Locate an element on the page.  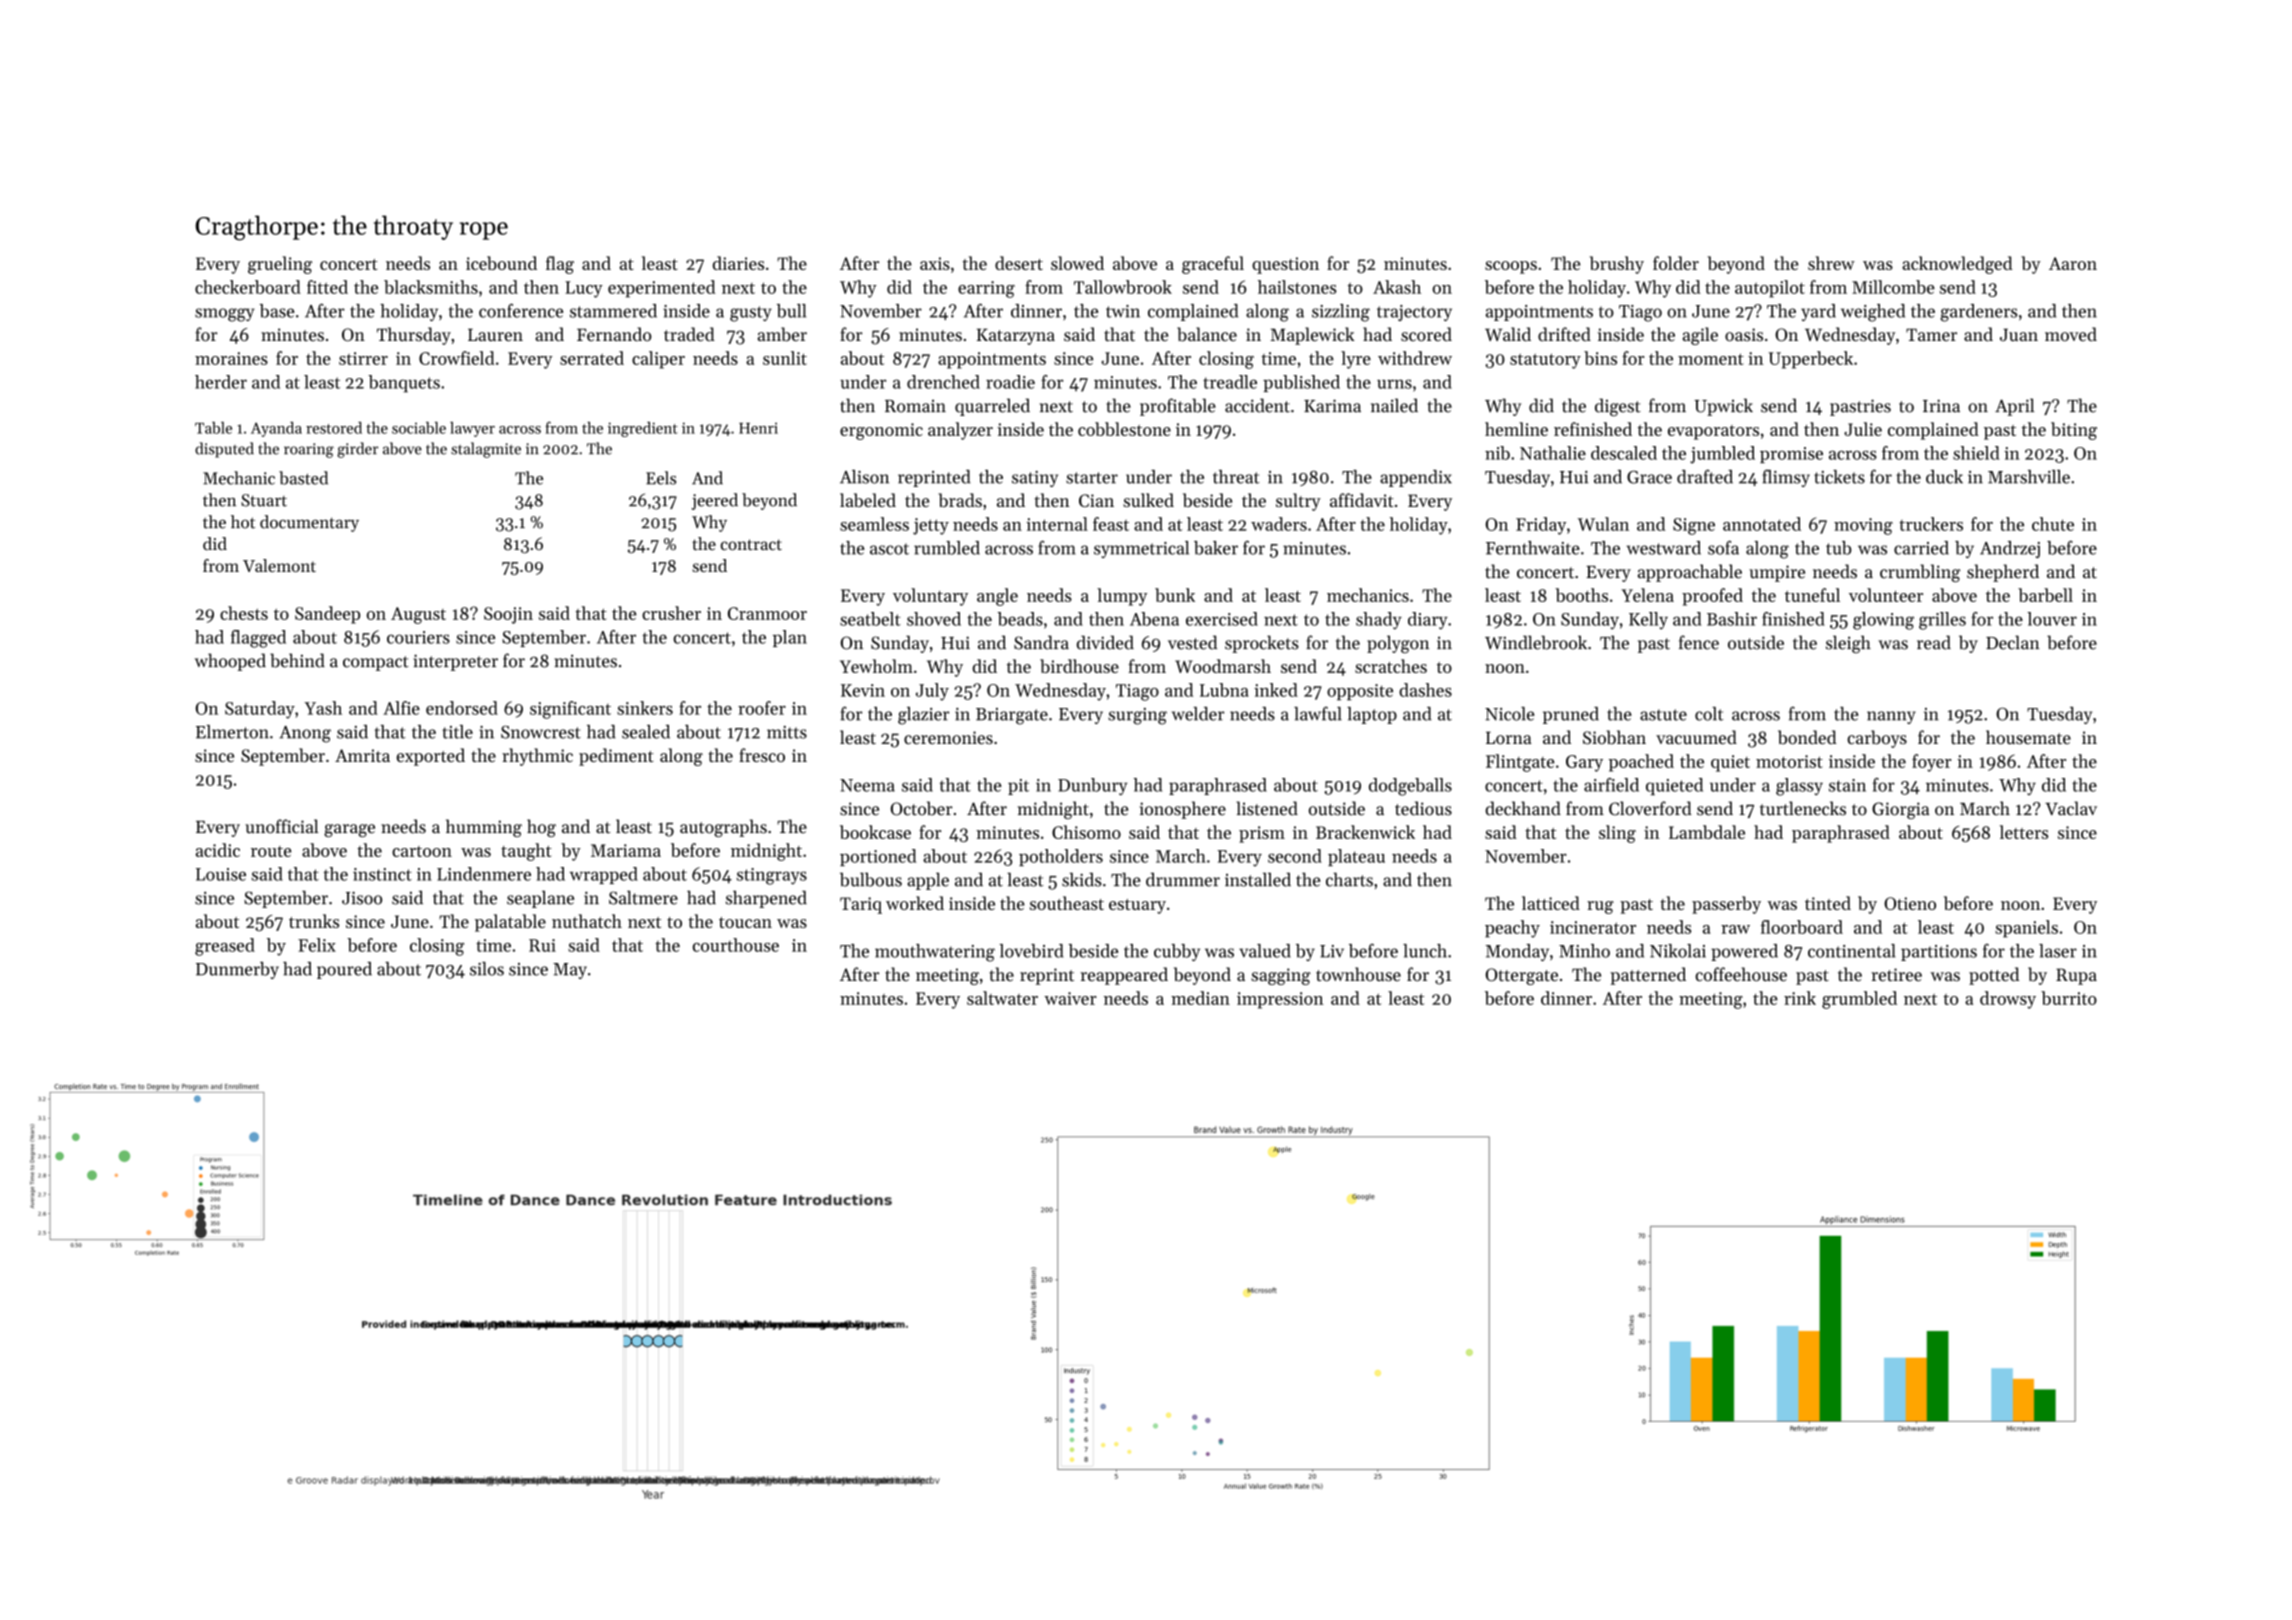
question is located at coordinates (1285, 265).
